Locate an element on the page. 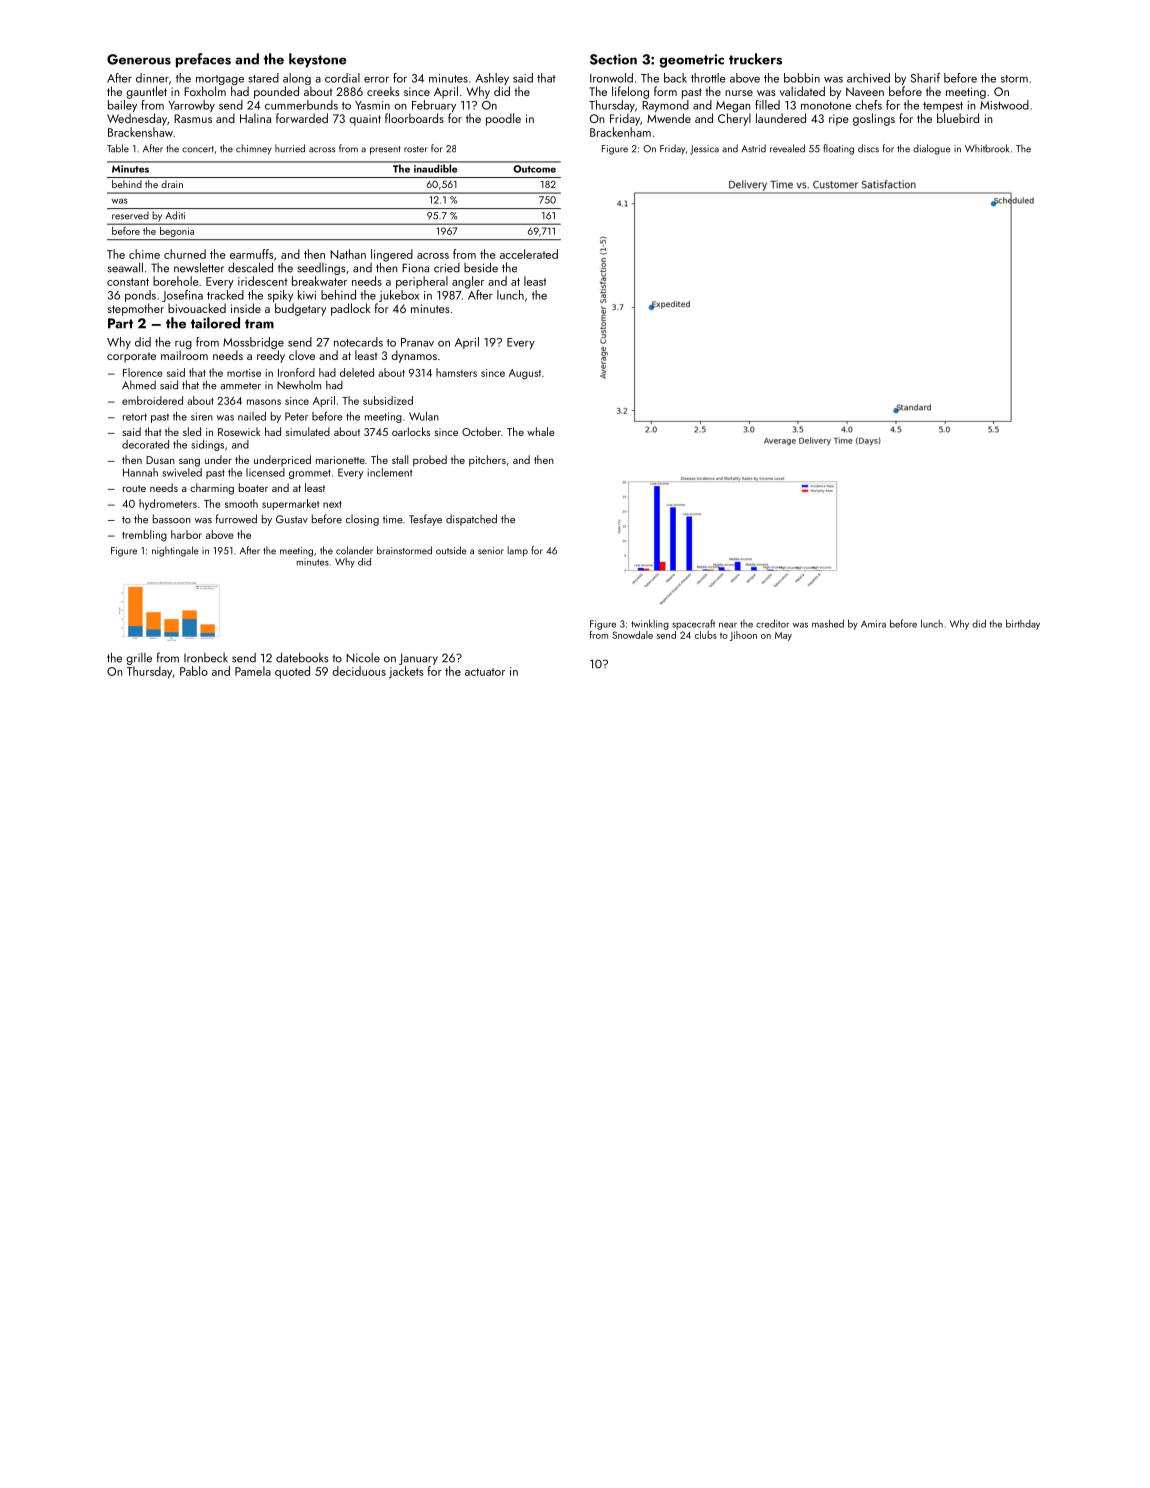 Image resolution: width=1150 pixels, height=1488 pixels. truckers is located at coordinates (755, 59).
